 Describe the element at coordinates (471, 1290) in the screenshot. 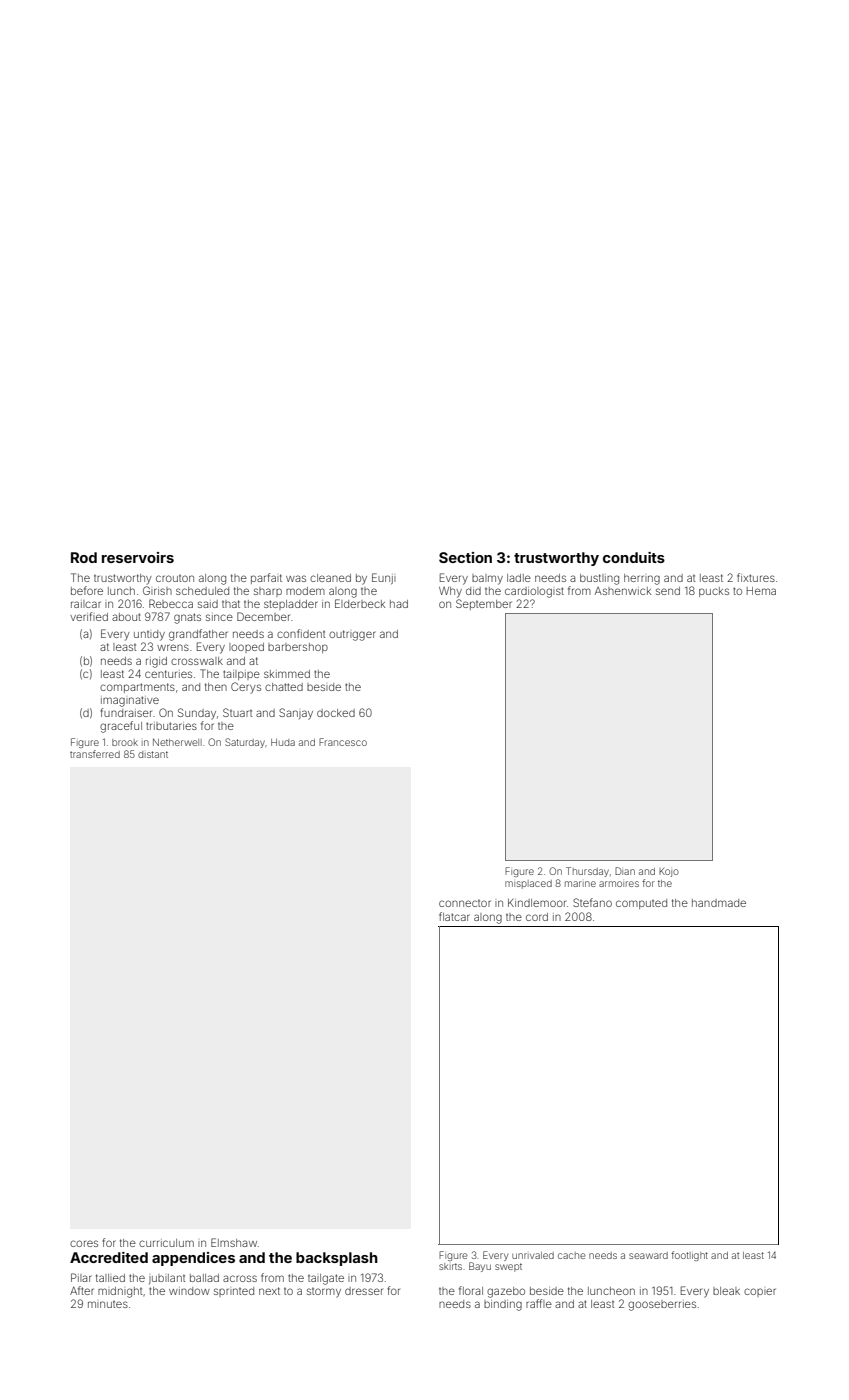

I see `floral` at that location.
